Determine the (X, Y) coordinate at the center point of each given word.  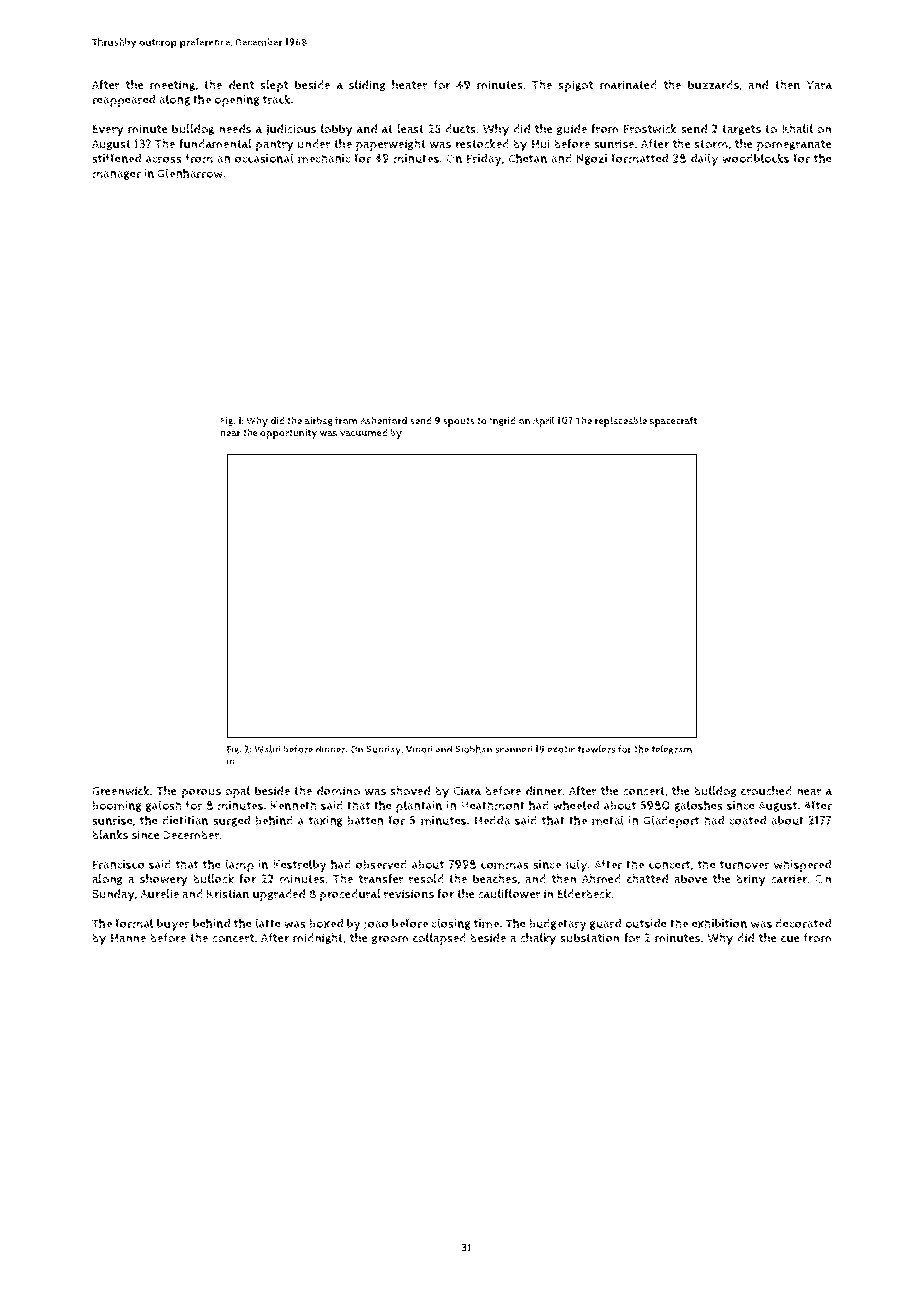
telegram (672, 750)
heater (410, 85)
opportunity (289, 434)
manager (116, 175)
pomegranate (794, 146)
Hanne (128, 938)
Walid (267, 749)
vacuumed (364, 433)
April (544, 421)
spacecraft (673, 421)
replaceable (621, 421)
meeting (172, 86)
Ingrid (503, 421)
